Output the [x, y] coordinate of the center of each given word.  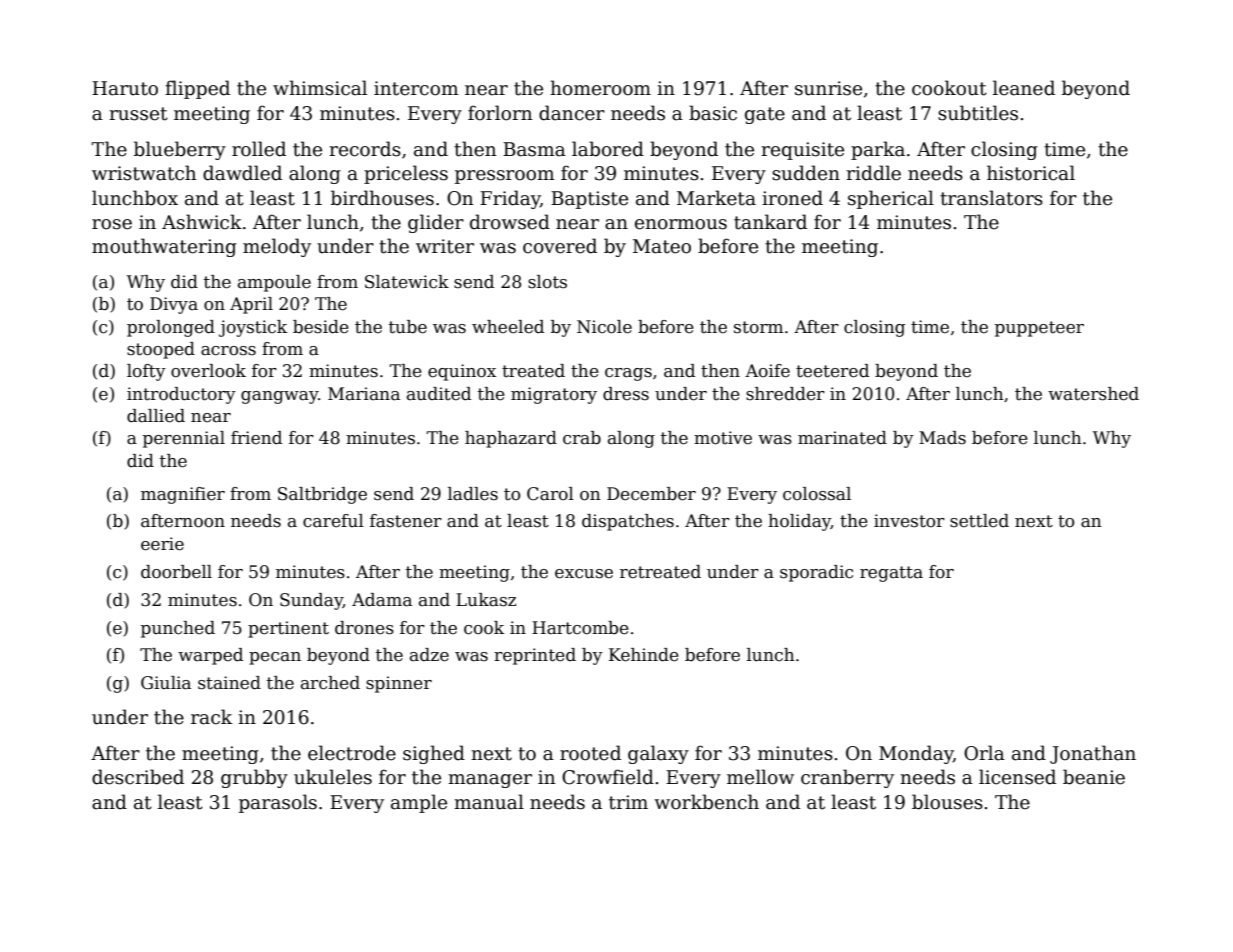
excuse [584, 574]
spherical [891, 199]
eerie [162, 544]
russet [138, 114]
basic [713, 113]
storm [758, 327]
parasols [278, 803]
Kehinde [644, 655]
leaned [1024, 88]
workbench [706, 802]
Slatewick [407, 282]
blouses [947, 802]
